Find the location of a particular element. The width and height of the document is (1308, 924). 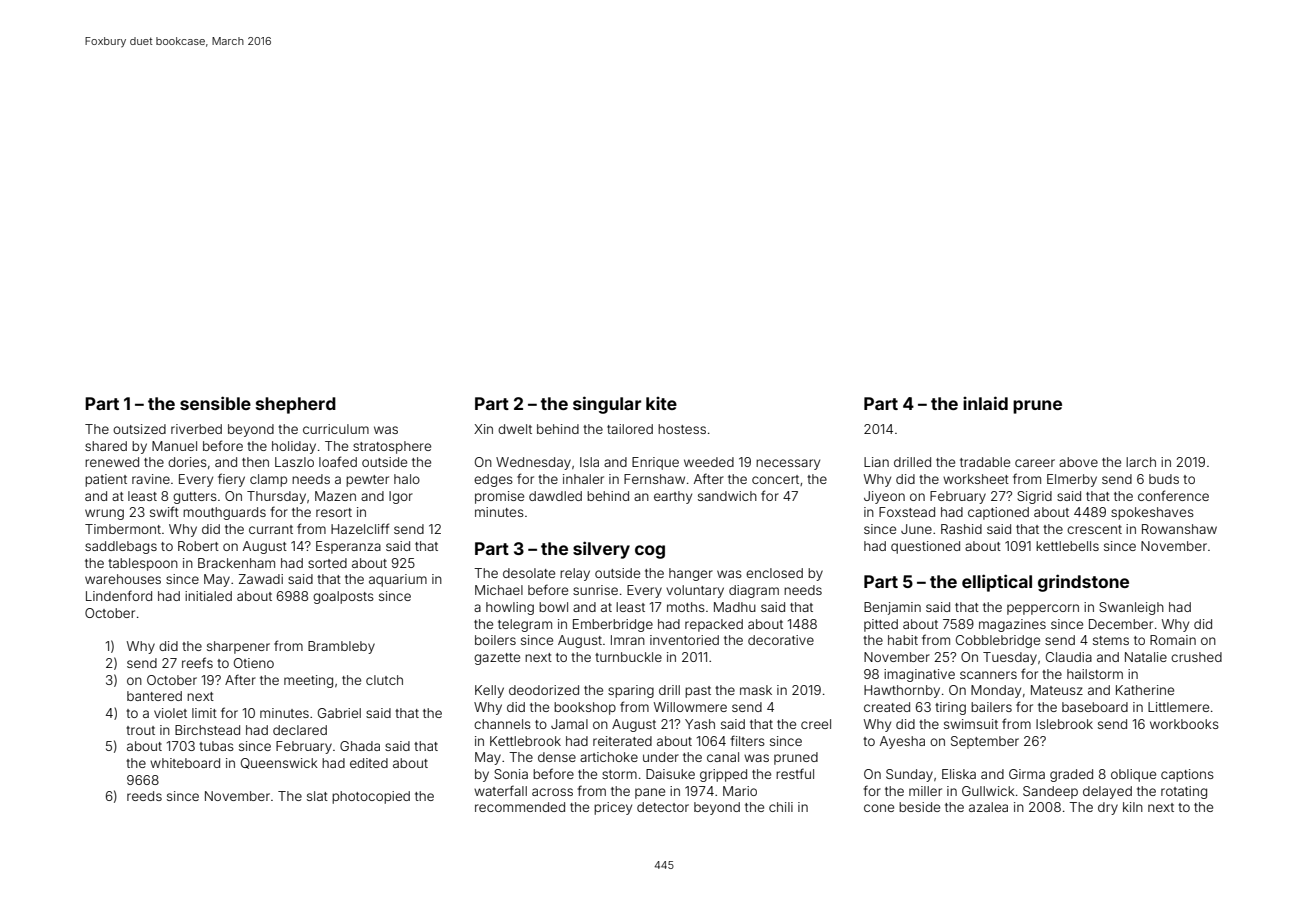

Lindenford is located at coordinates (119, 595).
